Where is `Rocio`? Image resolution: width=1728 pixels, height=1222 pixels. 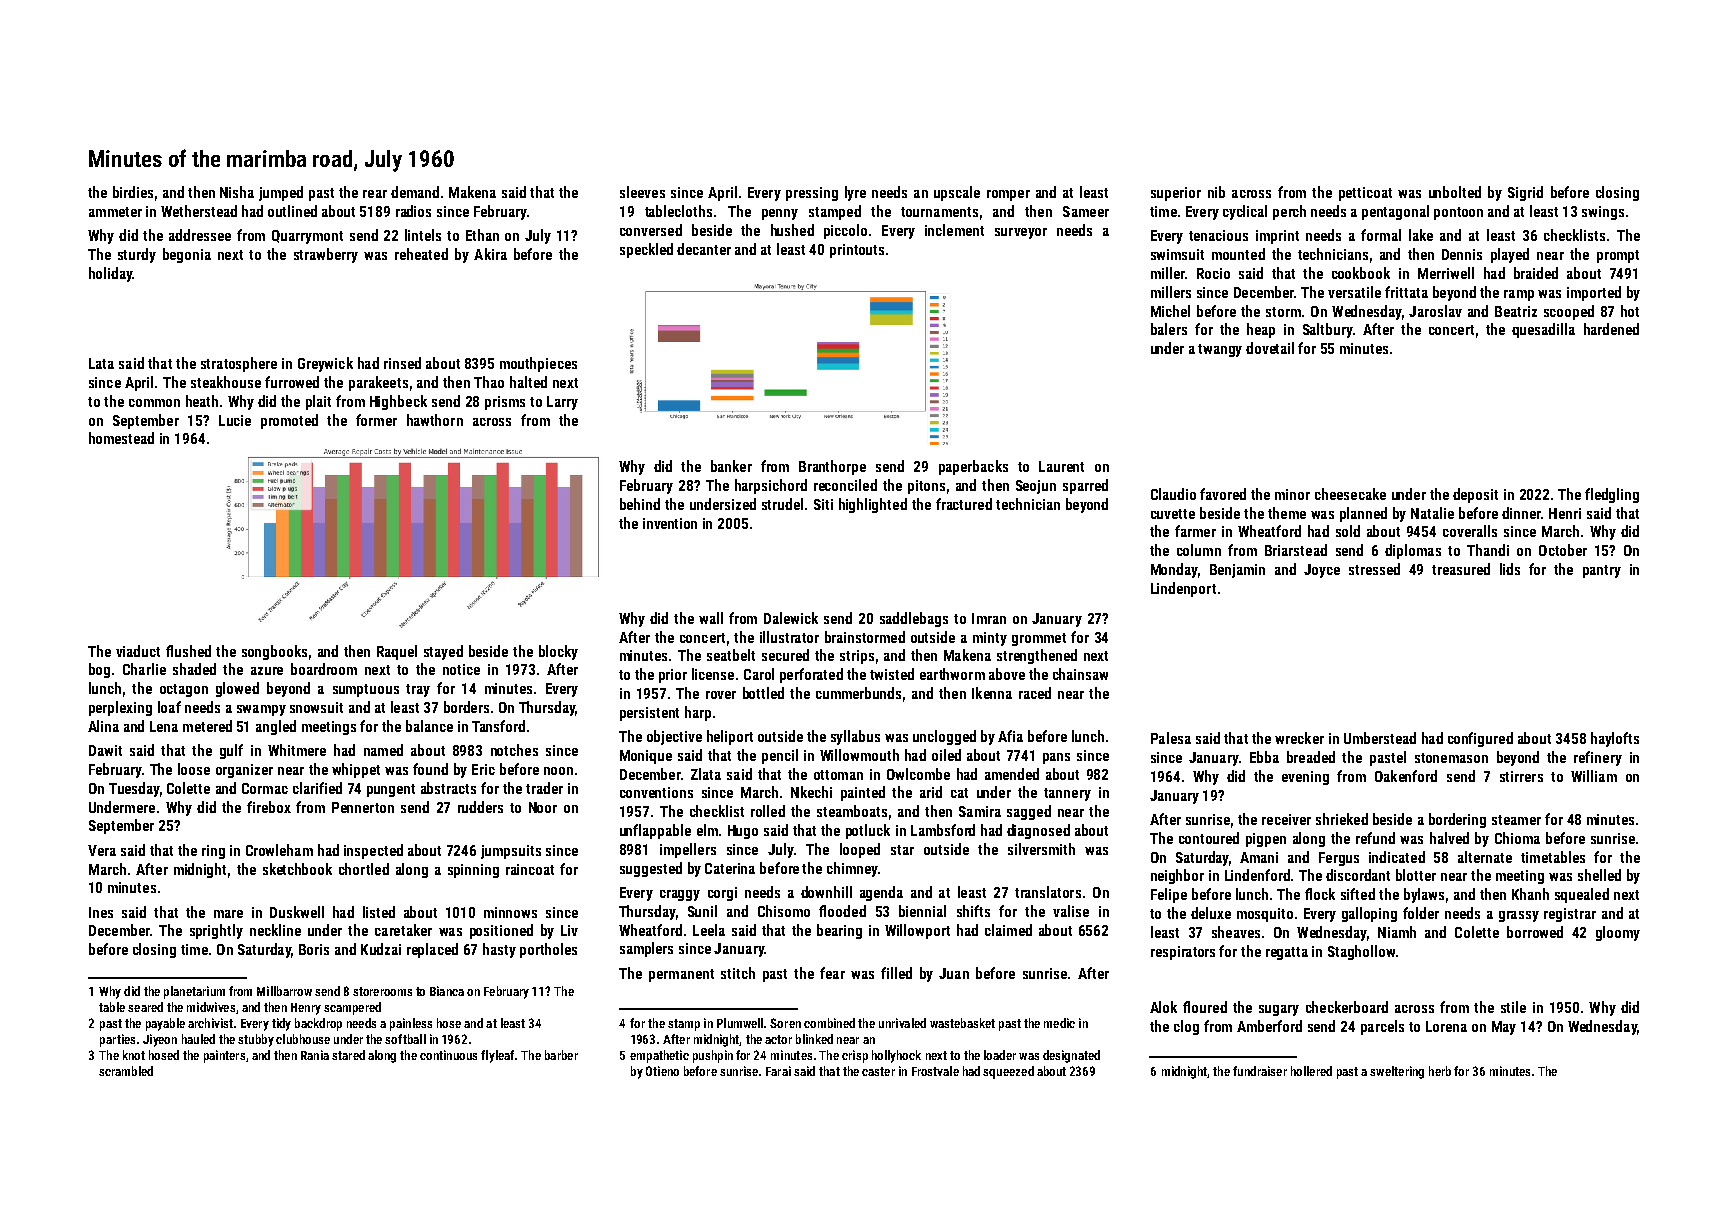
Rocio is located at coordinates (1213, 273).
